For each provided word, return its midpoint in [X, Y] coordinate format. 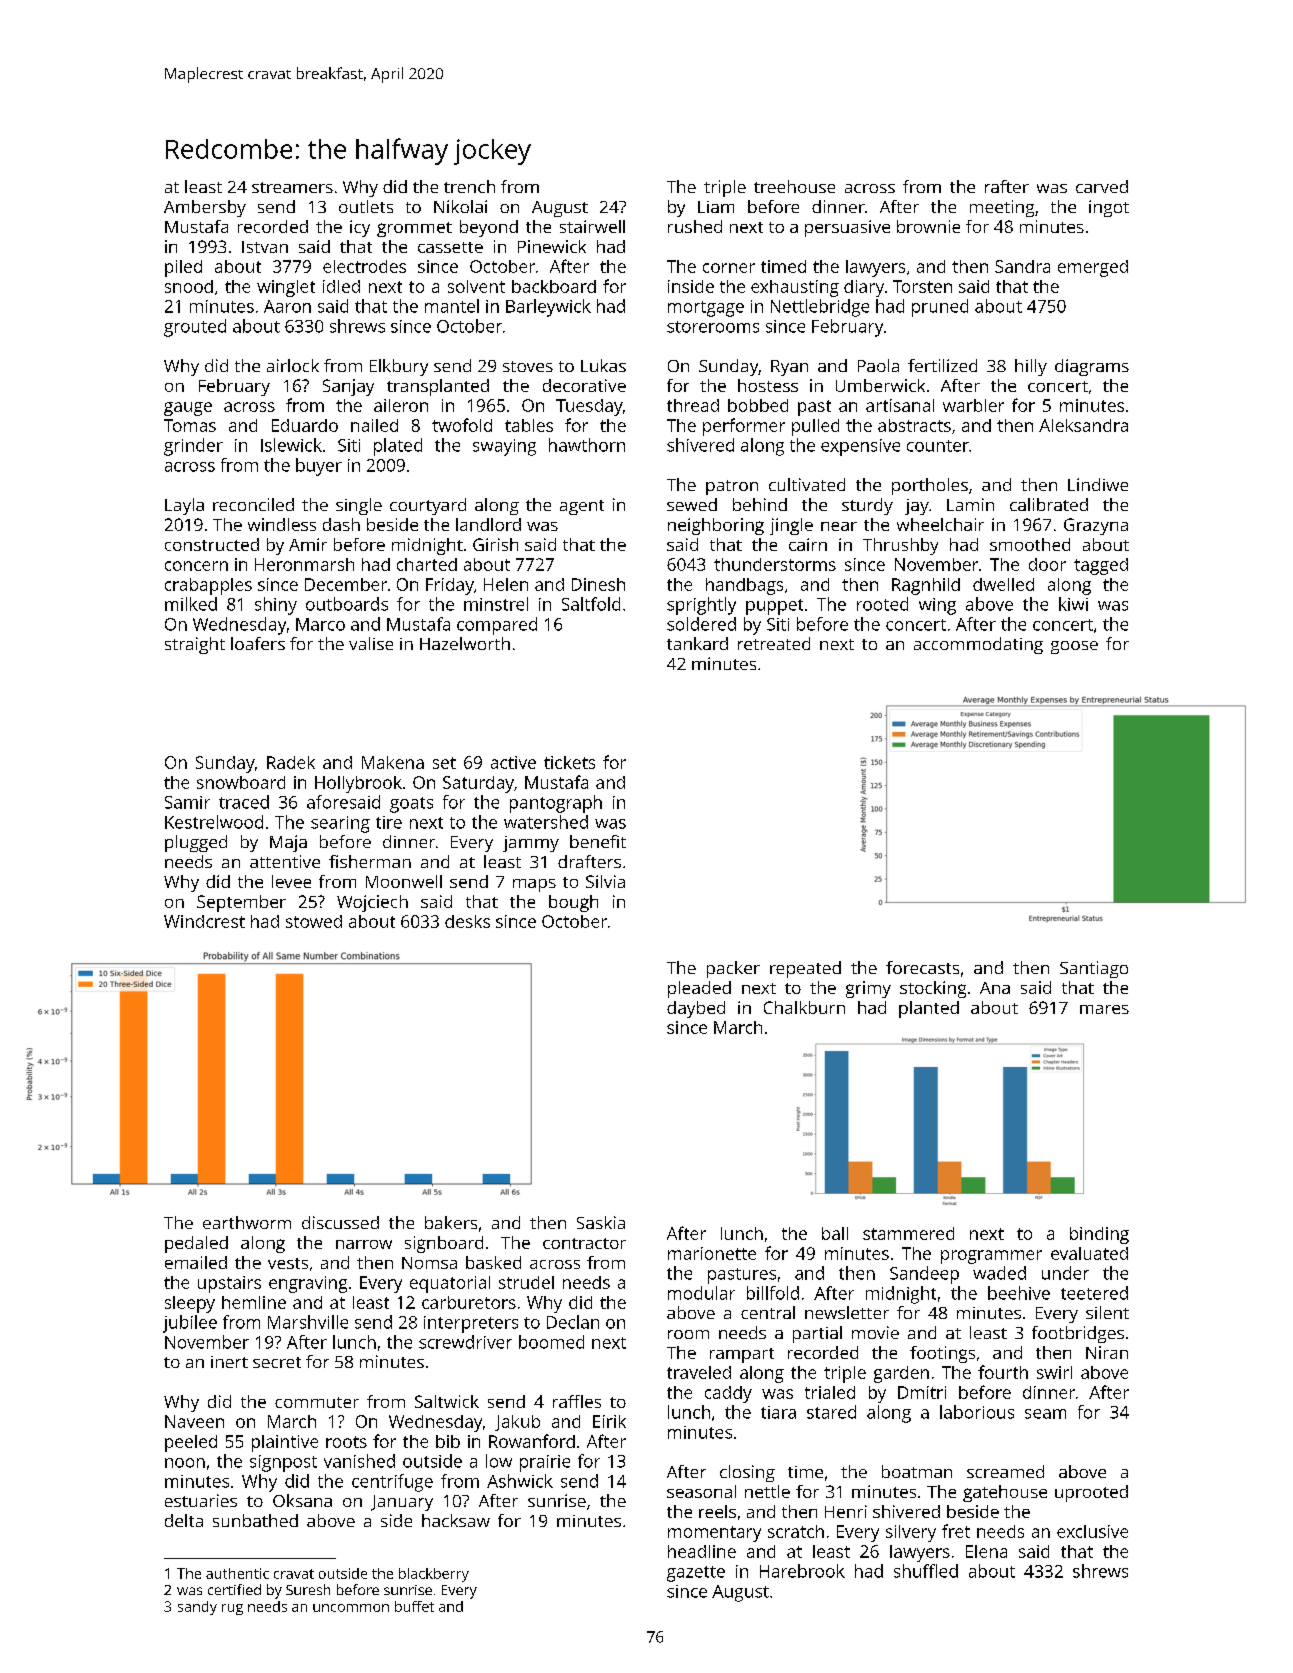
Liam [716, 207]
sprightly [701, 606]
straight [195, 645]
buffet [414, 1606]
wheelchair [940, 524]
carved [1102, 186]
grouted [195, 328]
